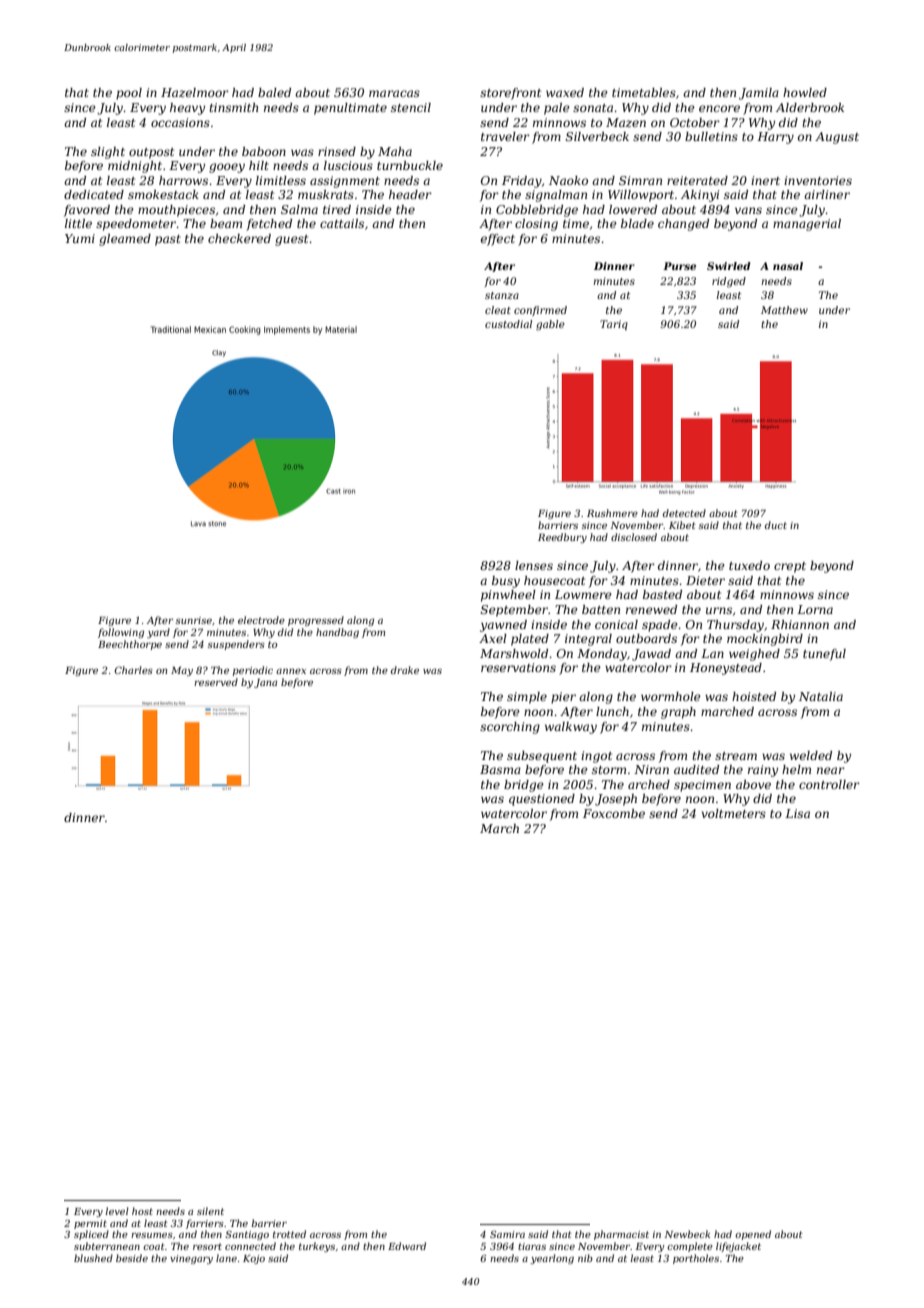 This screenshot has width=924, height=1308. Describe the element at coordinates (831, 770) in the screenshot. I see `near` at that location.
